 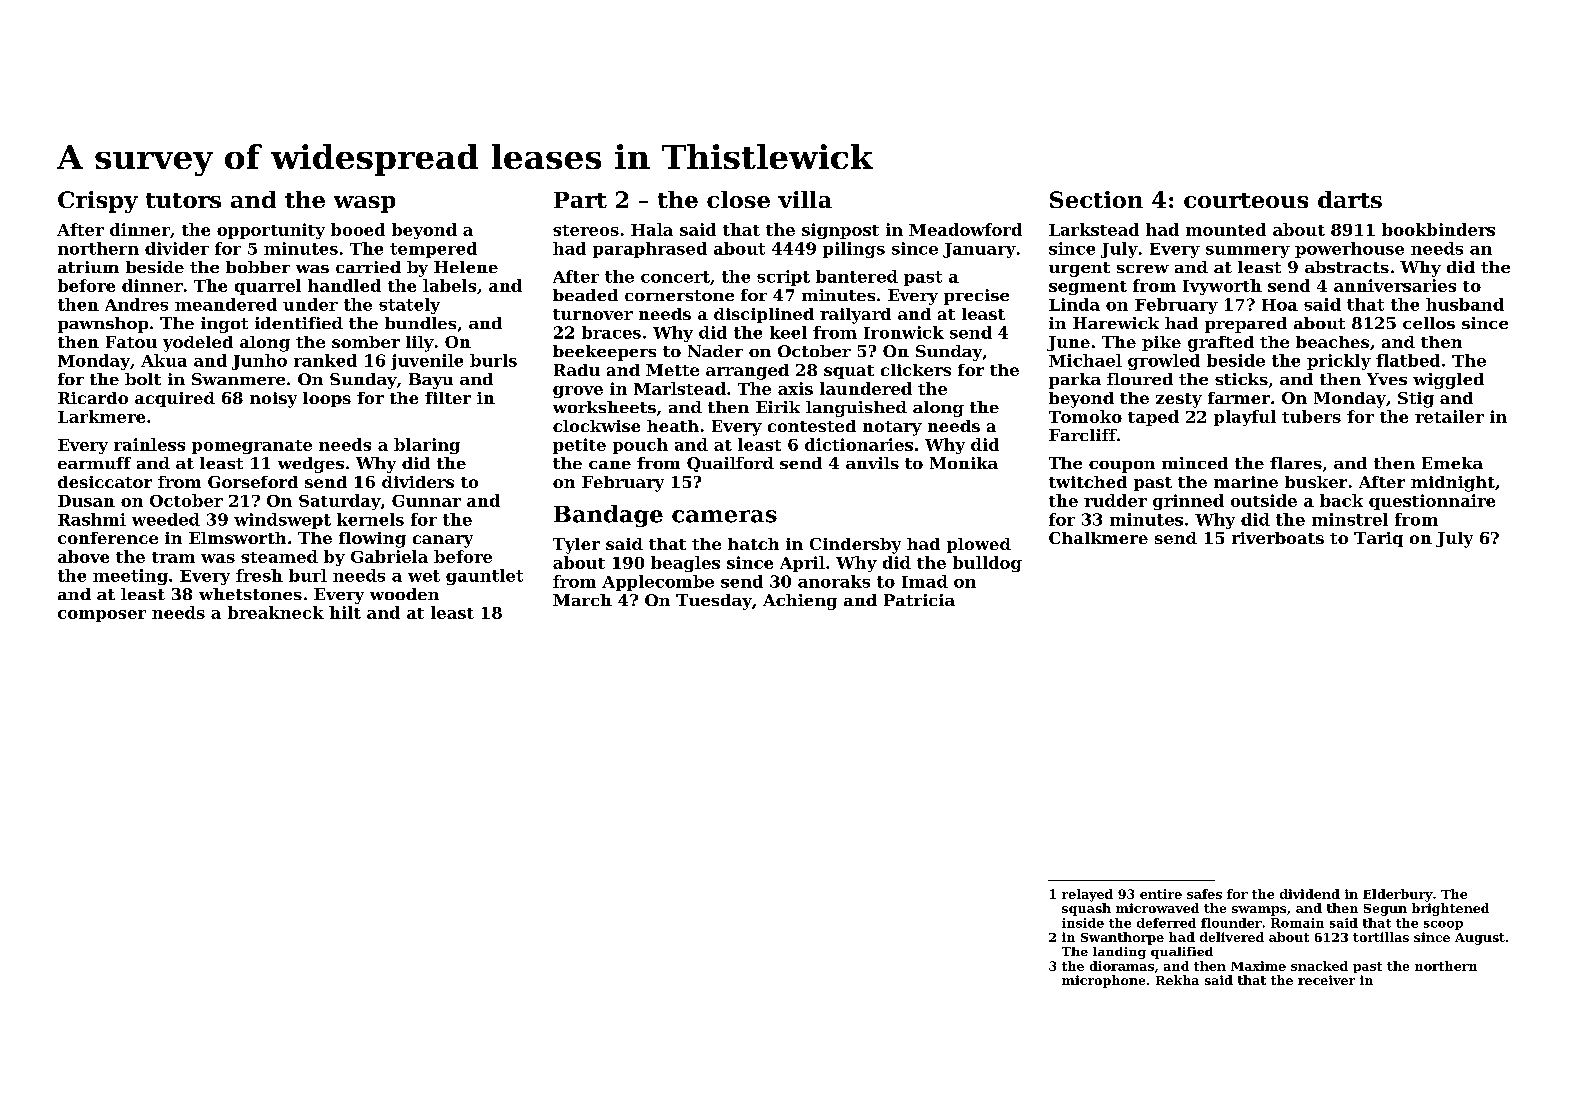 I want to click on Elderbury, so click(x=1398, y=895).
